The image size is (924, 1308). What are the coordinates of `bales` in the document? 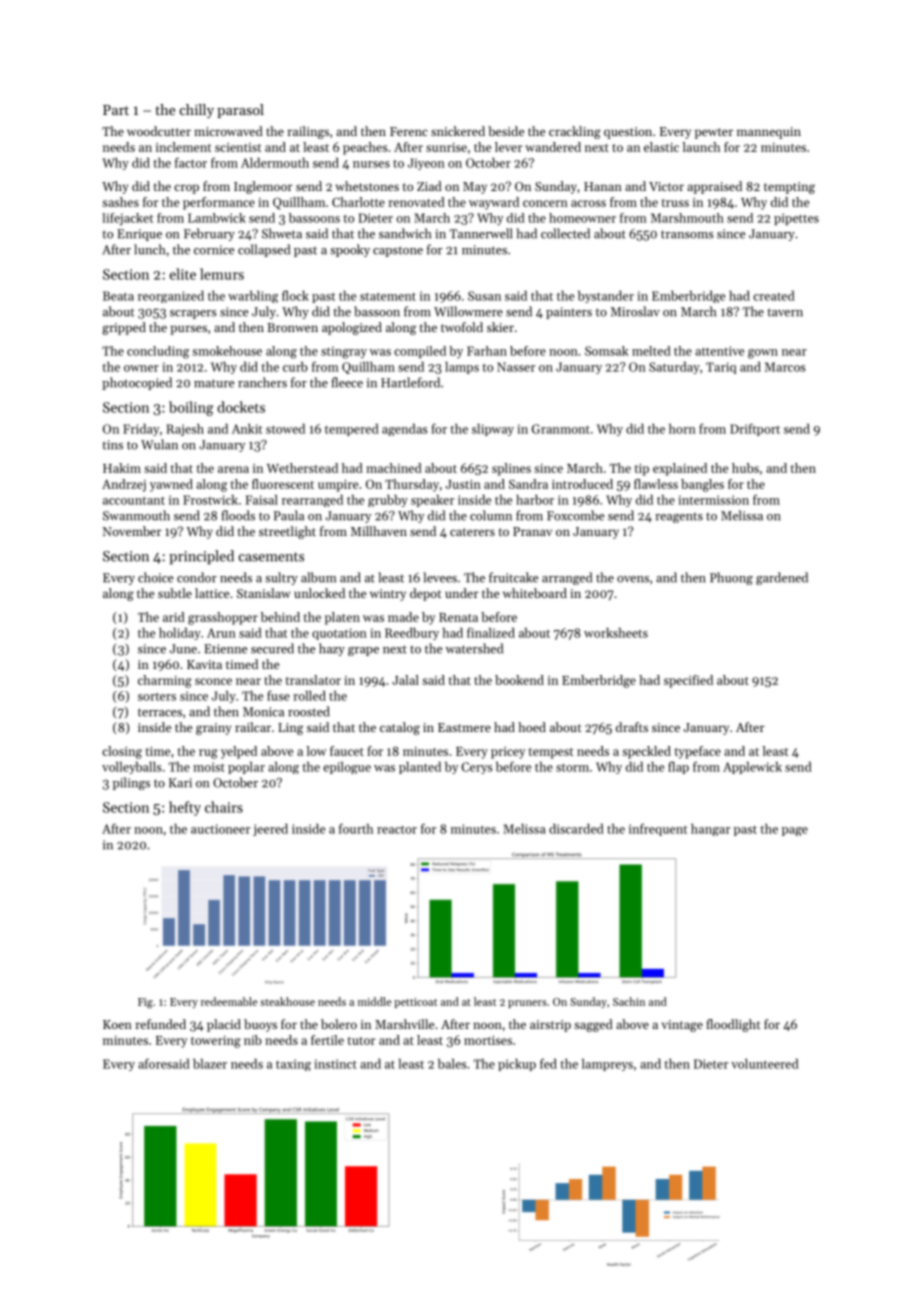 It's located at (452, 1064).
